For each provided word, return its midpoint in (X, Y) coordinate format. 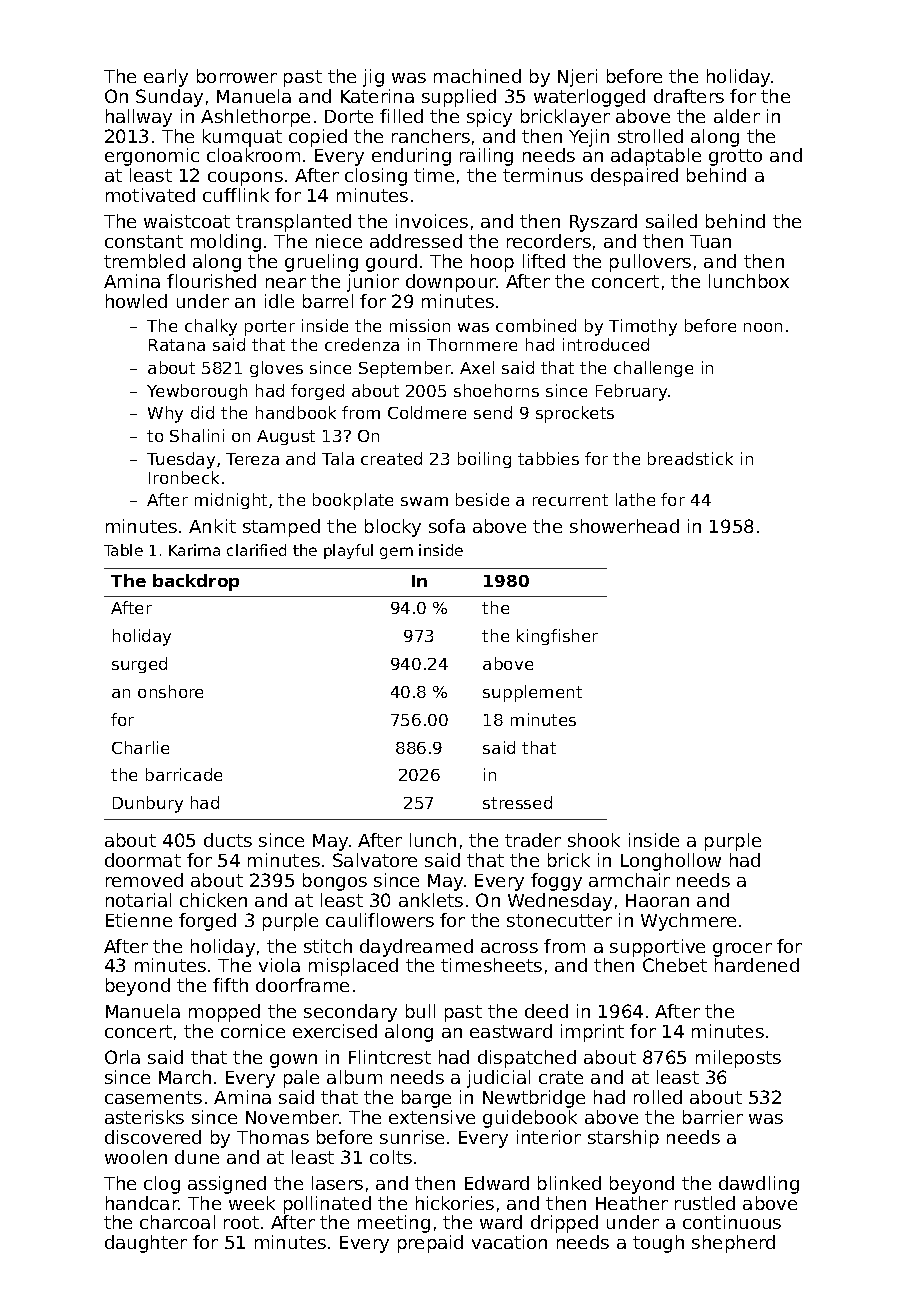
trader (533, 840)
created (391, 458)
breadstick (690, 458)
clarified (256, 550)
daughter (146, 1244)
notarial (138, 900)
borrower (237, 76)
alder (737, 116)
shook (594, 840)
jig (373, 78)
